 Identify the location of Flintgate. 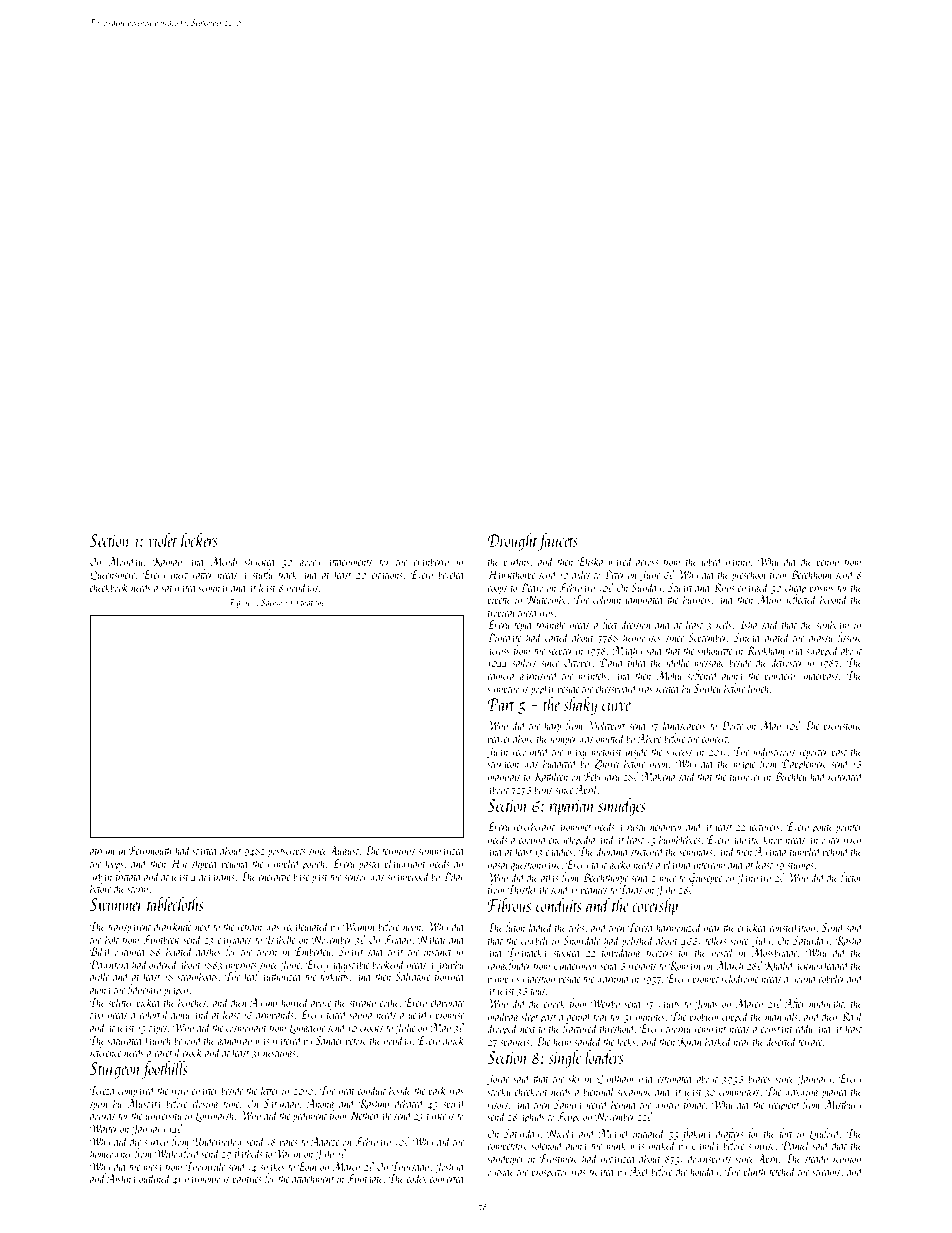
(365, 1179).
